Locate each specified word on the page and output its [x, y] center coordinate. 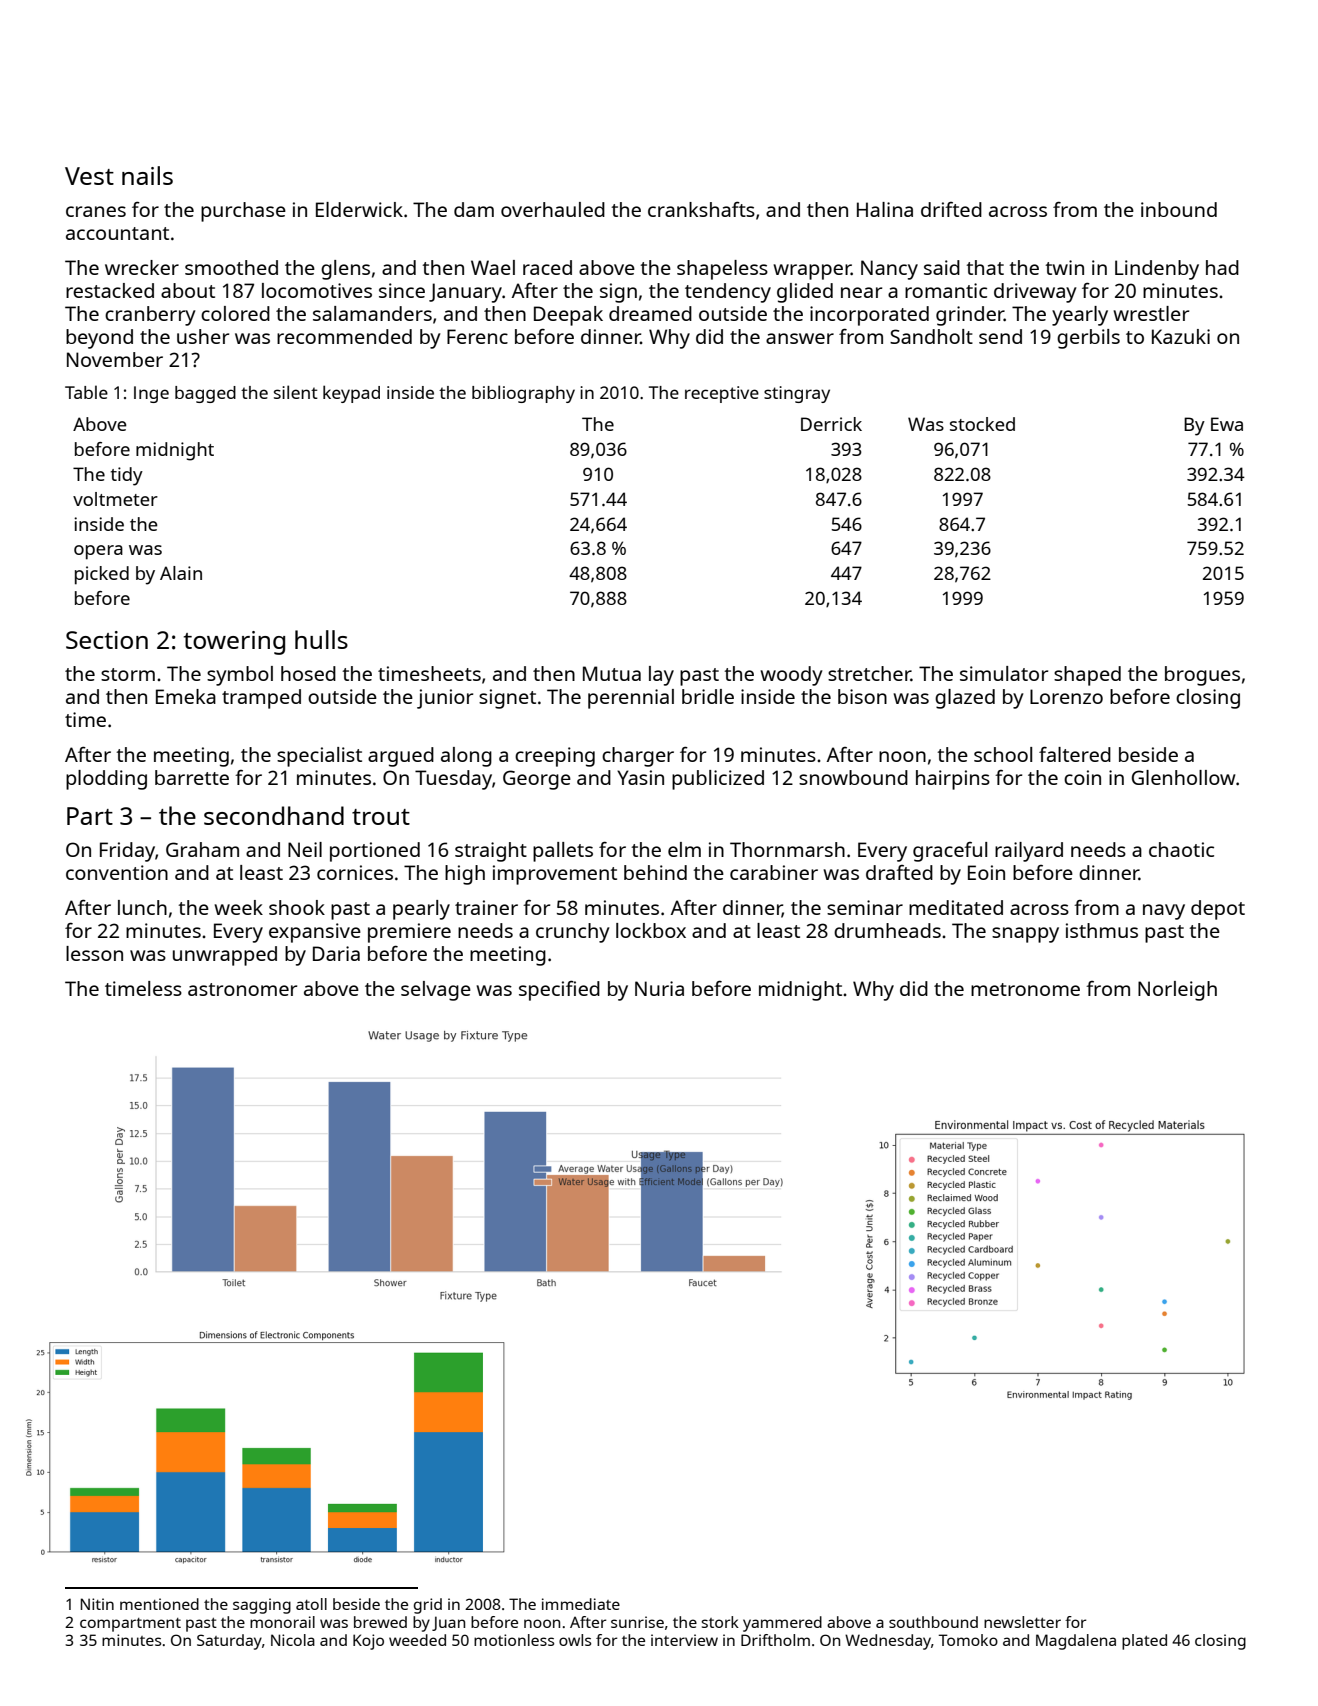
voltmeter [115, 499]
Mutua [612, 673]
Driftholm [775, 1640]
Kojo [368, 1642]
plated [1144, 1642]
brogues [1202, 676]
